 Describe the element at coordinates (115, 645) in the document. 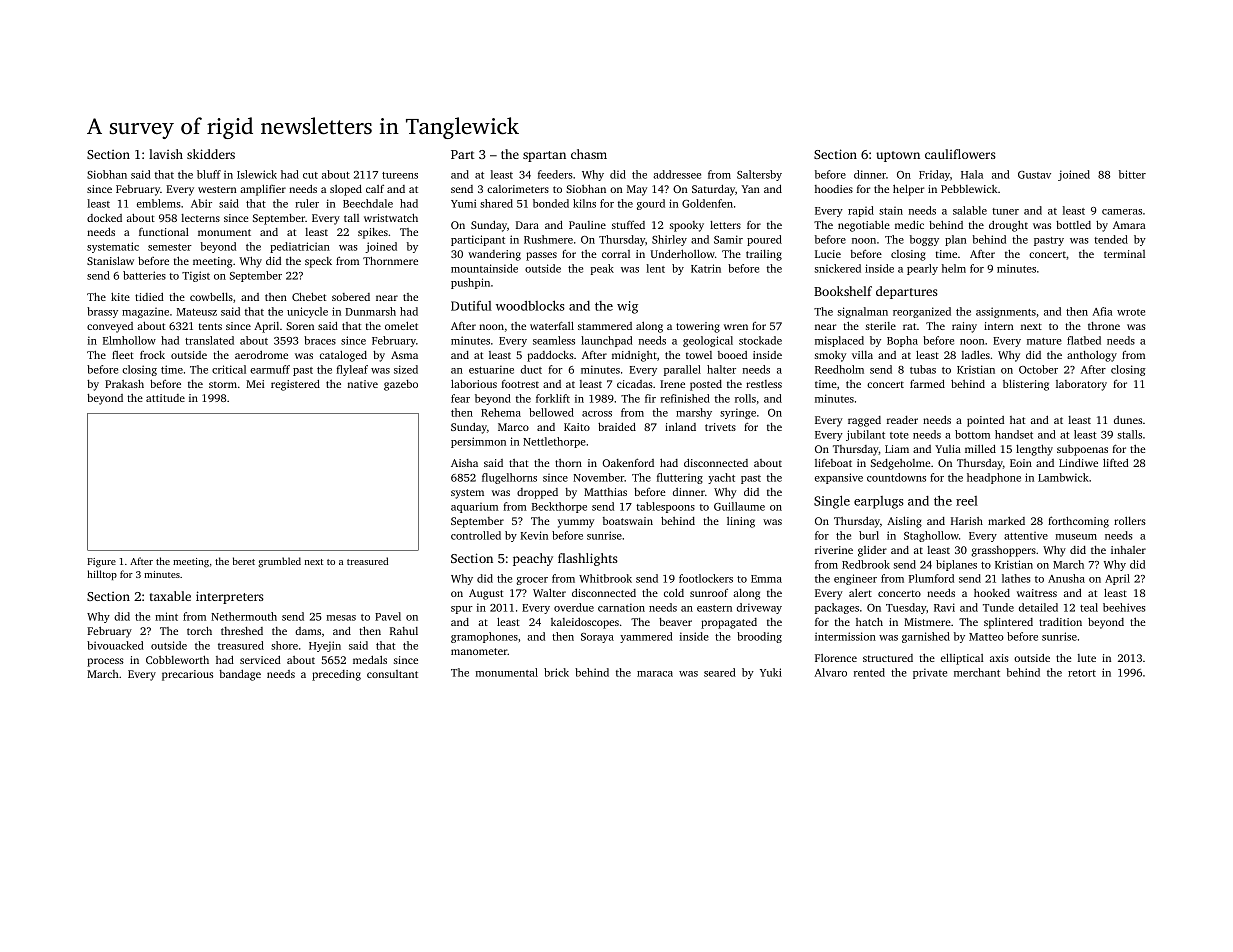

I see `bivouacked` at that location.
